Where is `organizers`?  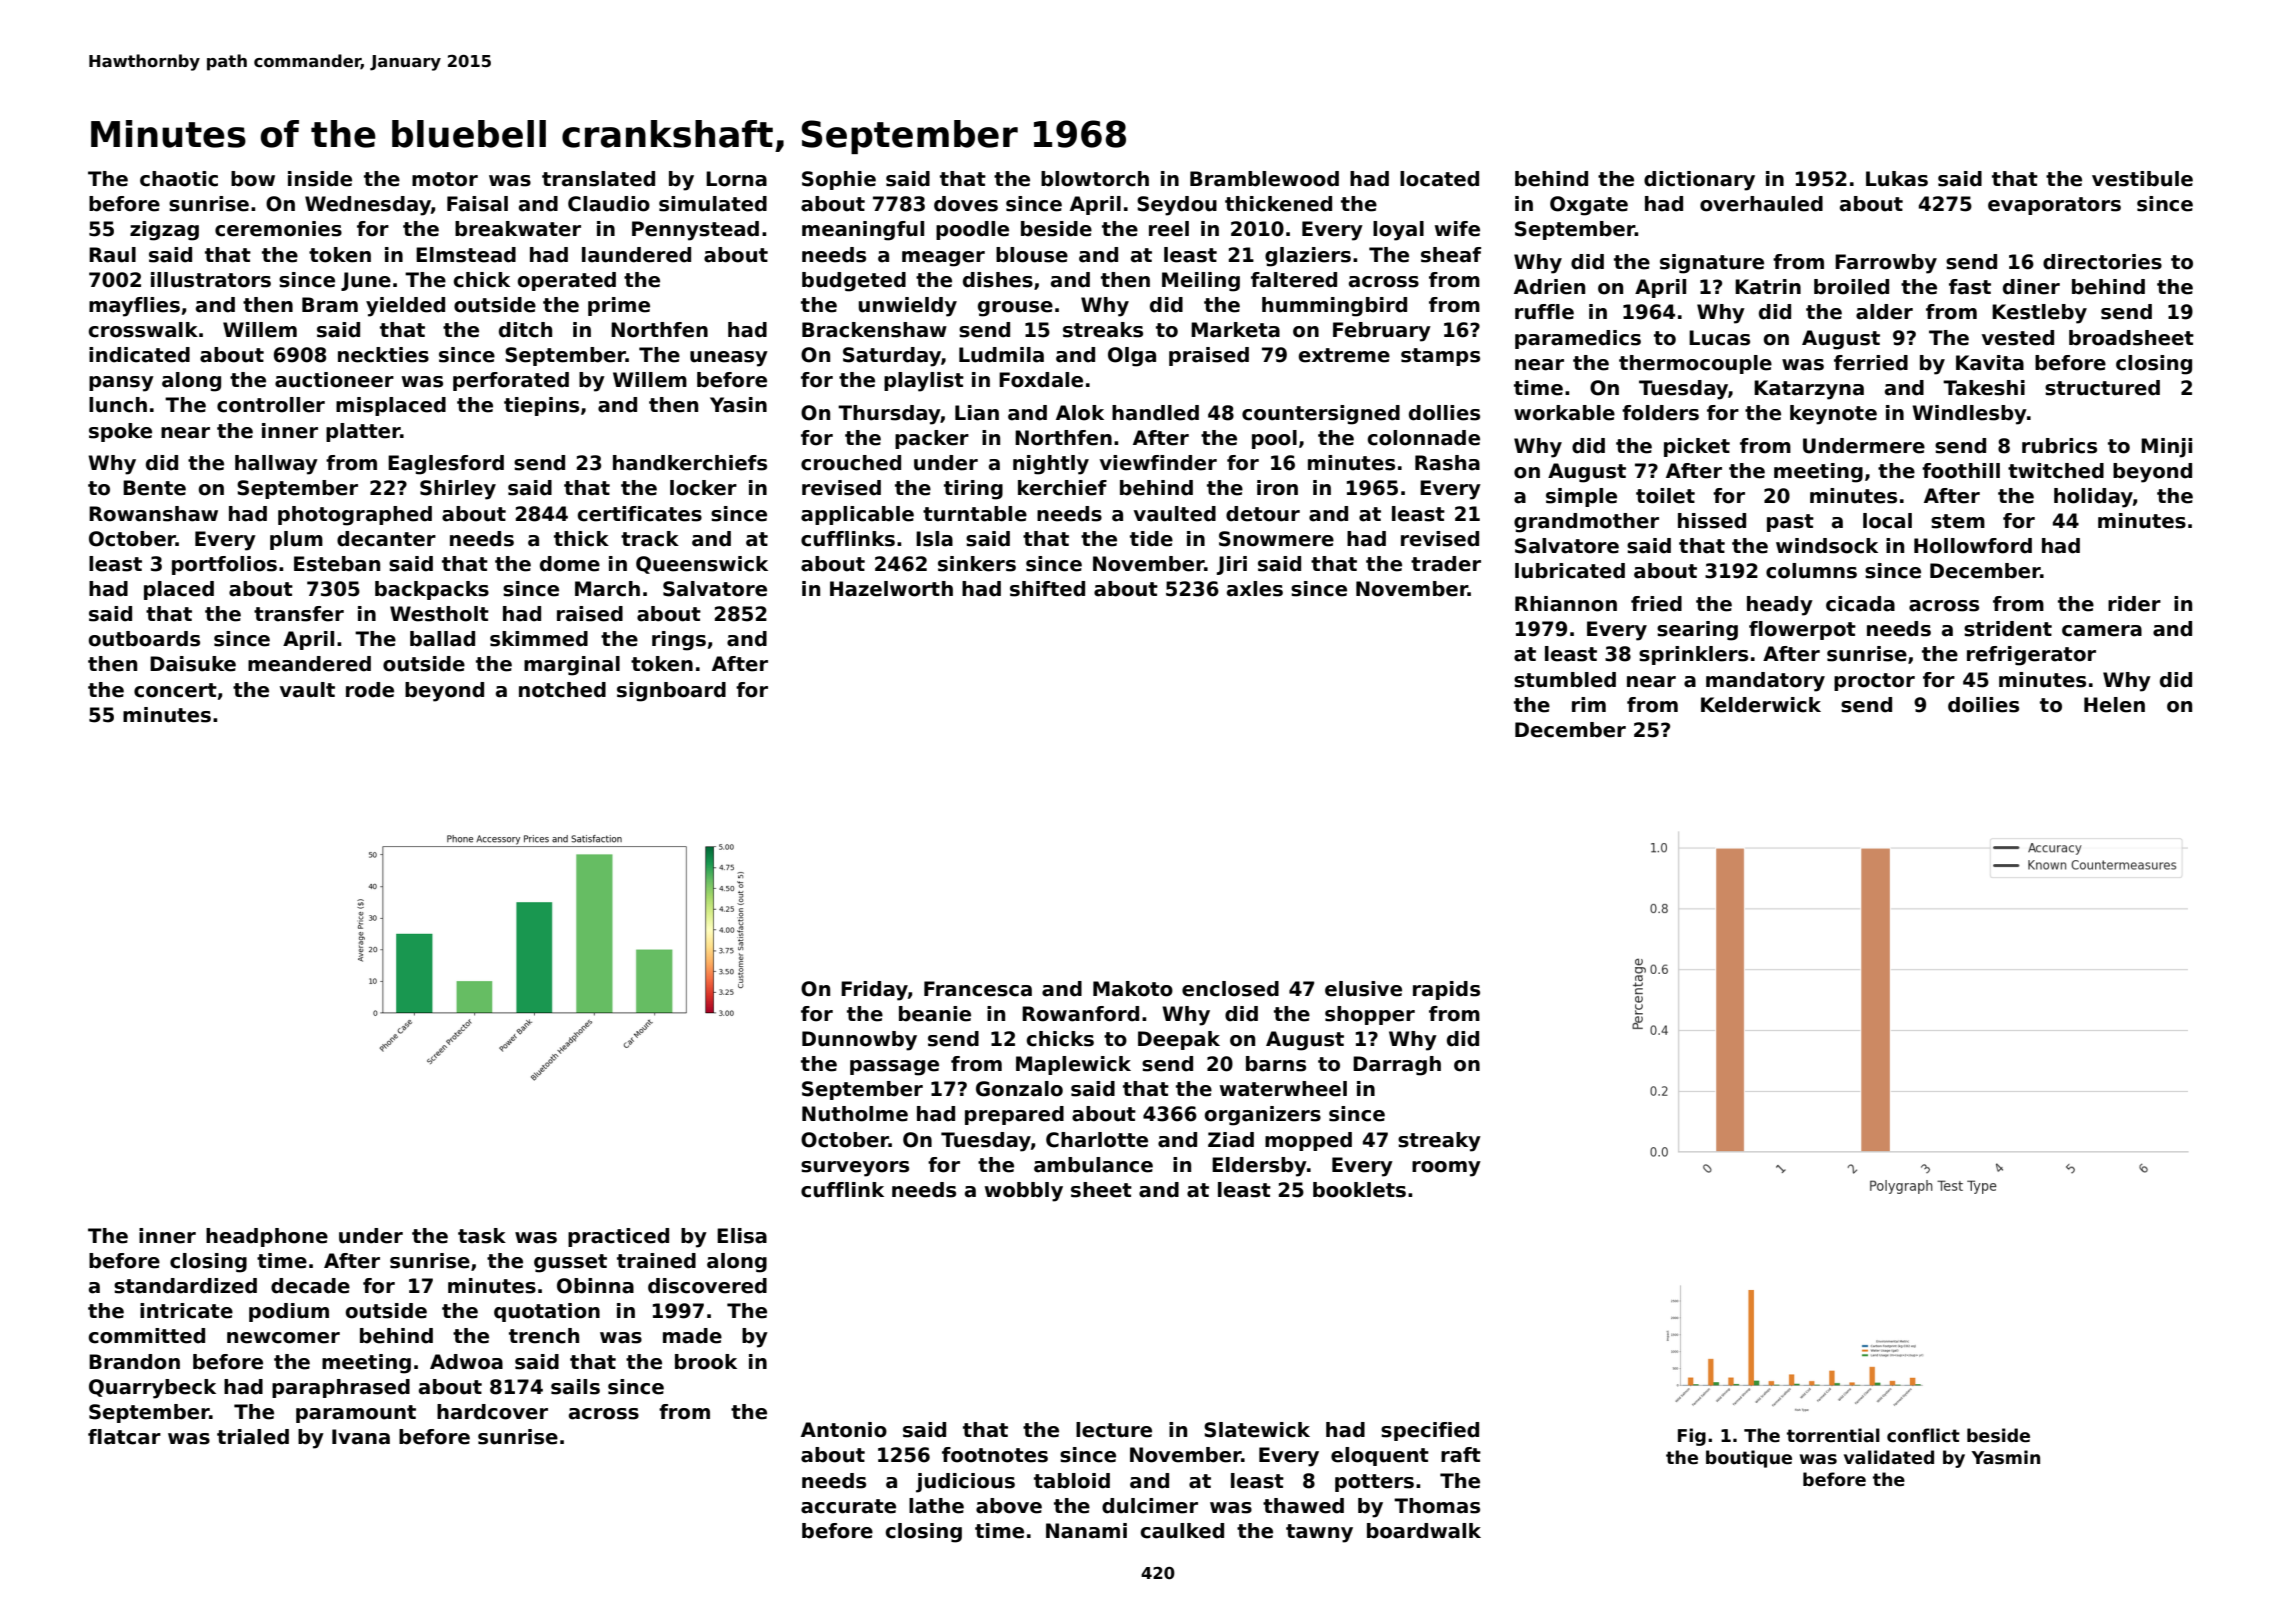 organizers is located at coordinates (1263, 1116).
